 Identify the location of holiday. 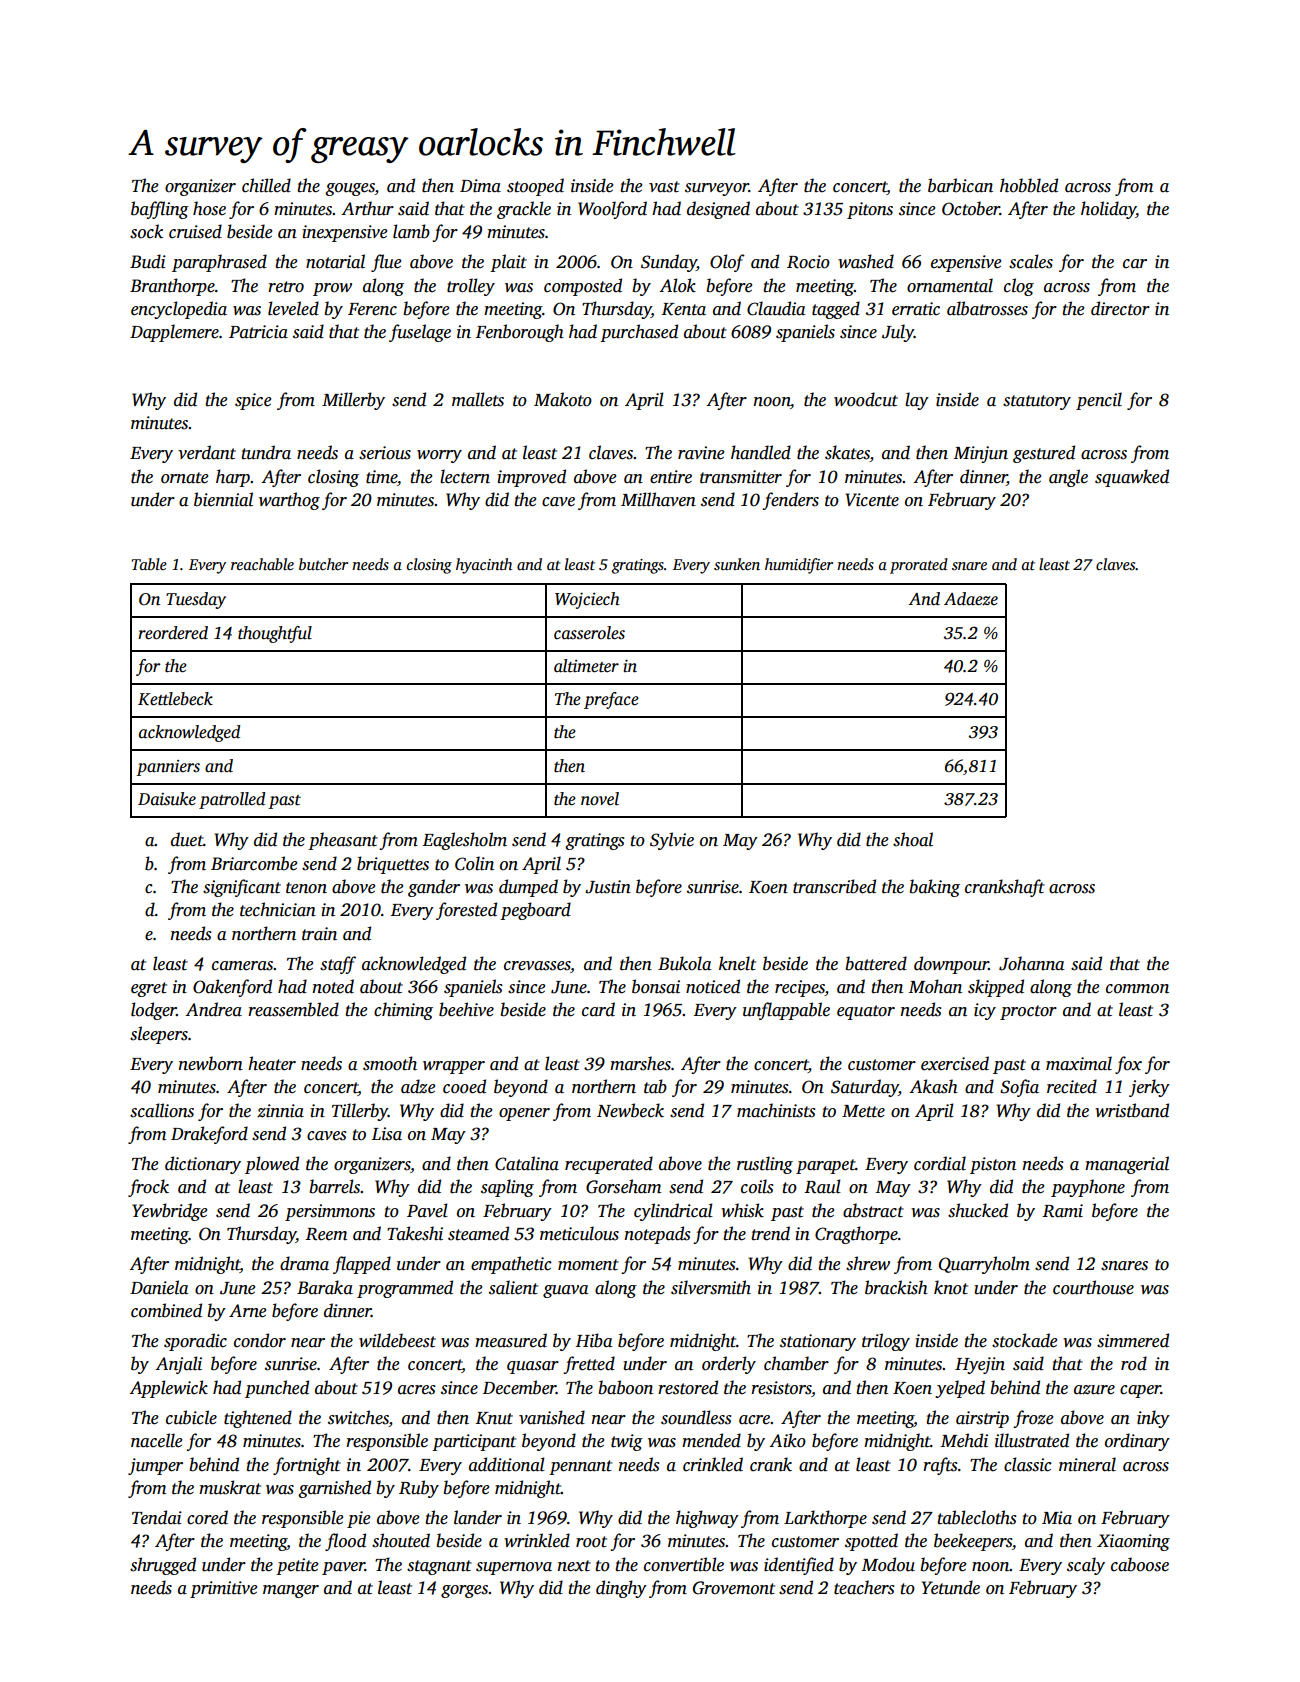
(1108, 210).
